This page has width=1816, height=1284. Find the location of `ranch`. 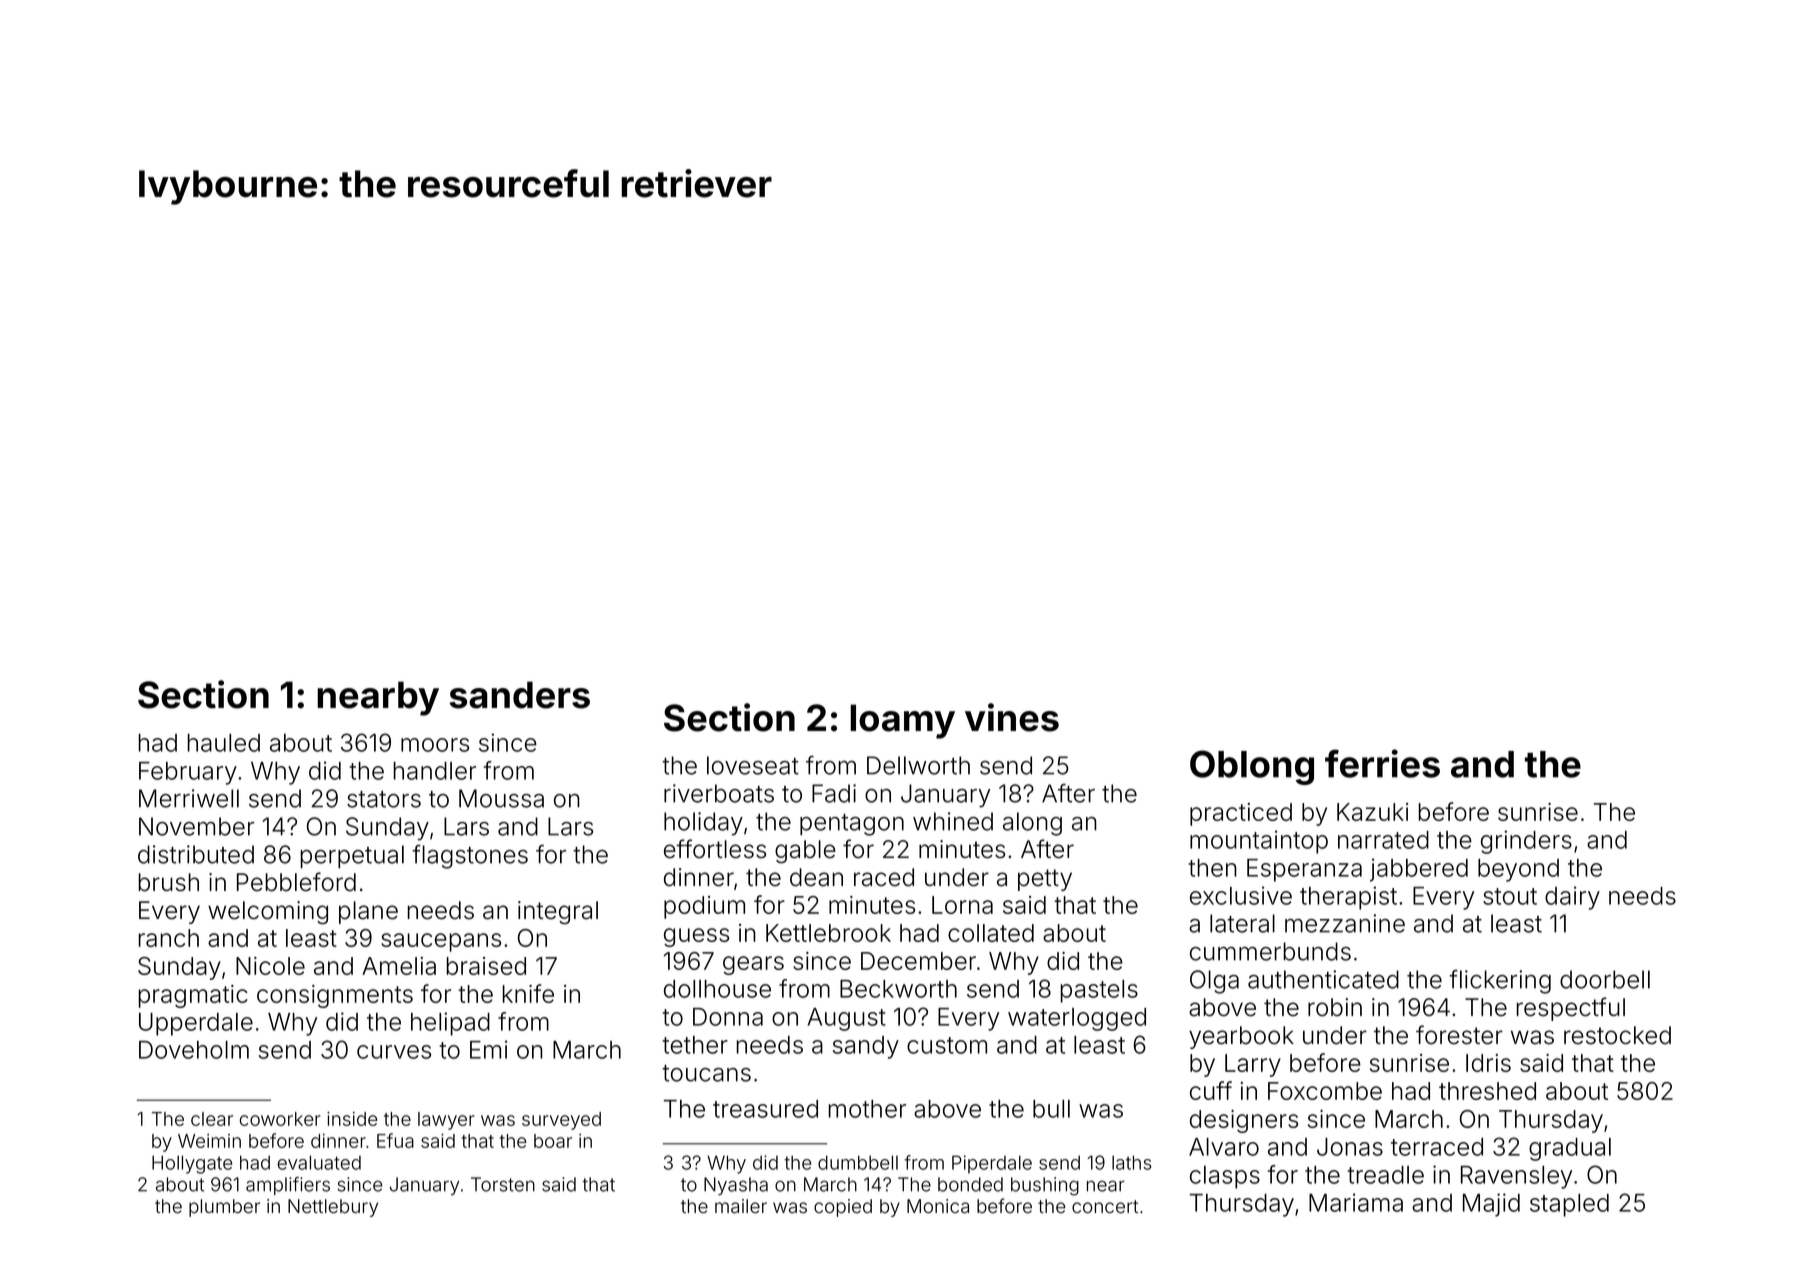

ranch is located at coordinates (169, 938).
